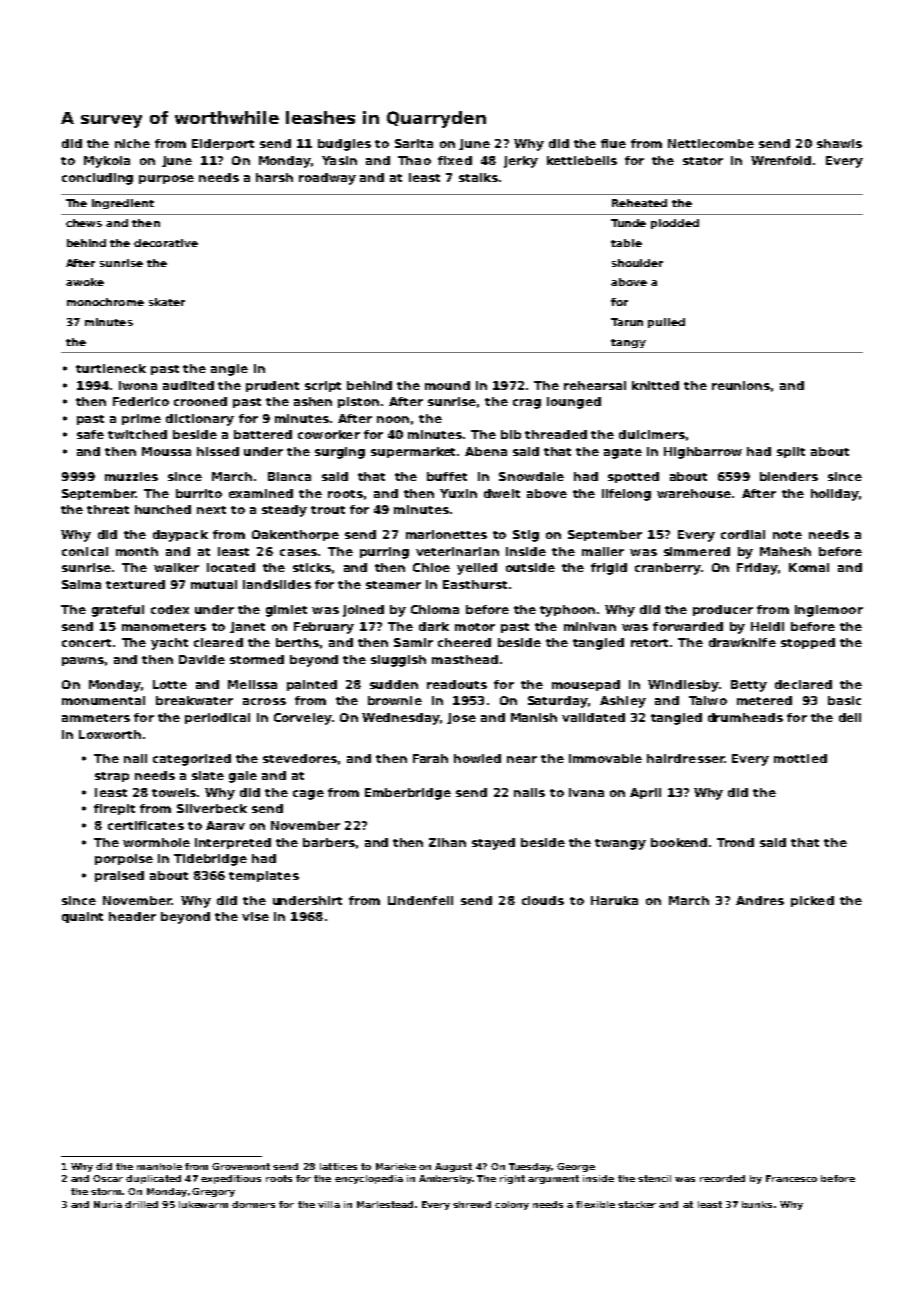  I want to click on Nettlecombe, so click(711, 143).
